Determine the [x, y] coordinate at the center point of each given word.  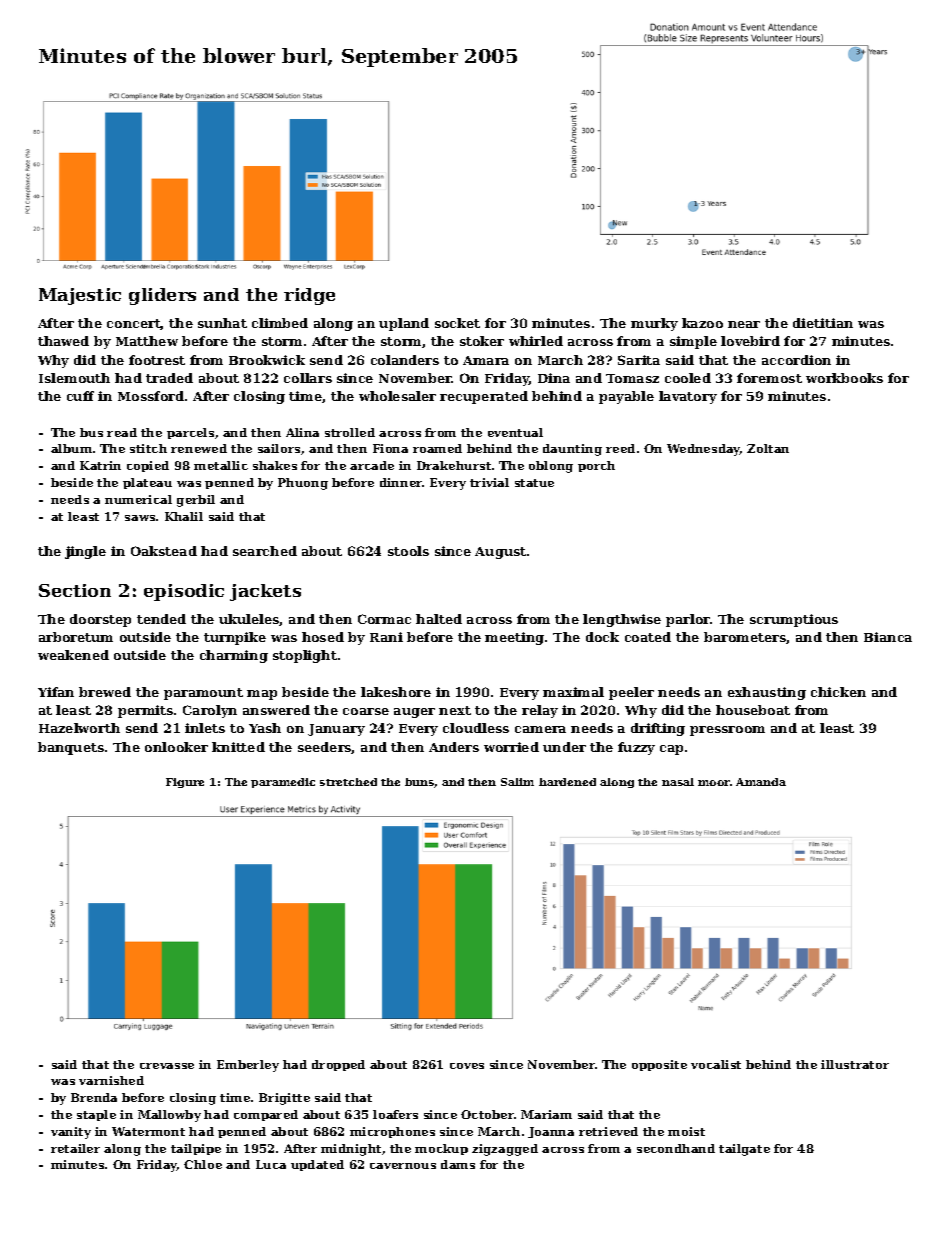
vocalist [716, 1064]
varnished [111, 1080]
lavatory [688, 397]
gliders [162, 296]
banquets [71, 748]
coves [467, 1066]
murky [654, 324]
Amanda [761, 782]
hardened [567, 782]
